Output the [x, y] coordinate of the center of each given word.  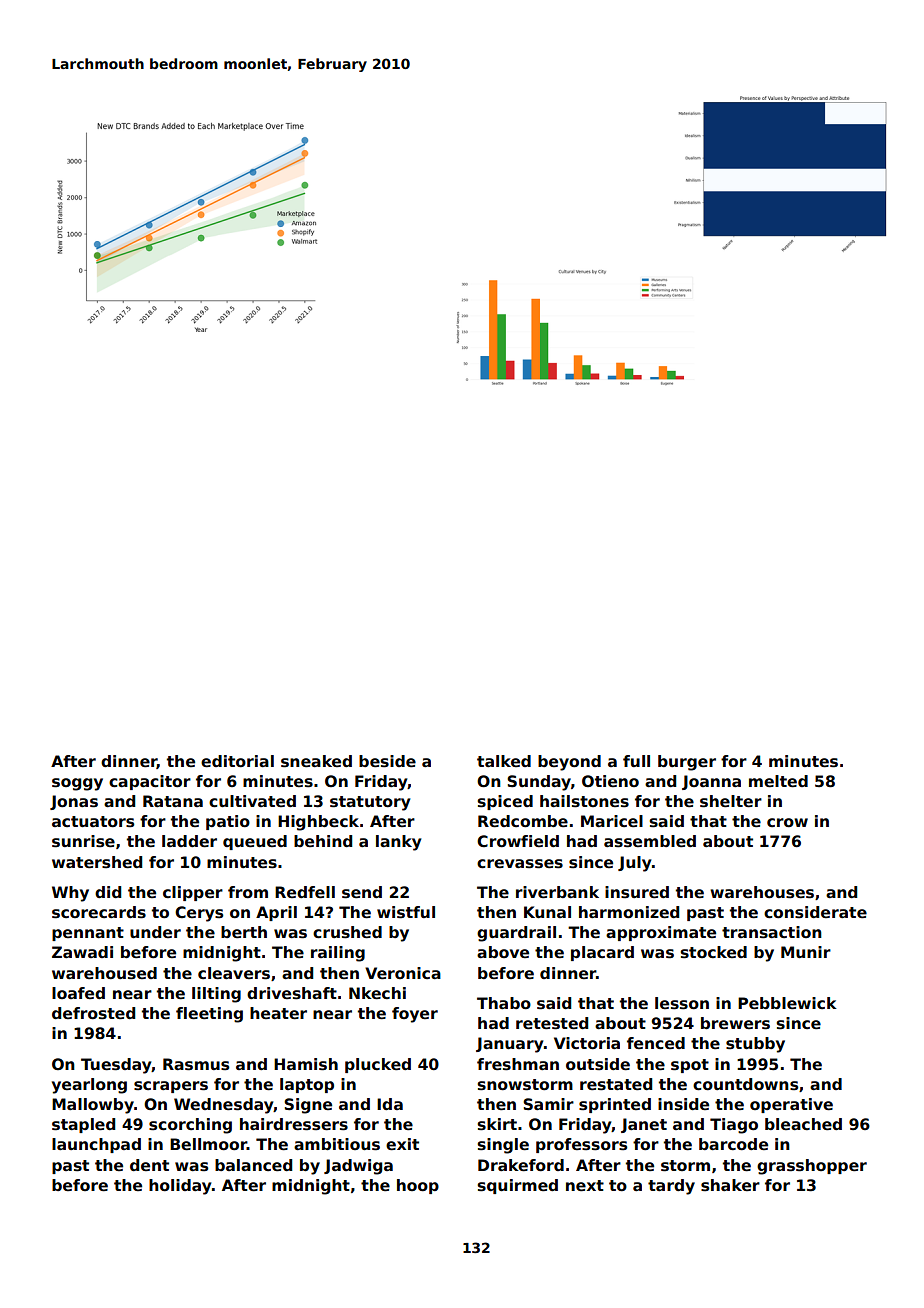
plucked [378, 1065]
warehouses [762, 892]
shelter [731, 801]
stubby [755, 1045]
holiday [180, 1187]
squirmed [518, 1186]
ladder [189, 841]
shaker [730, 1185]
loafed [78, 993]
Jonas [74, 802]
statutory [370, 803]
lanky [398, 843]
